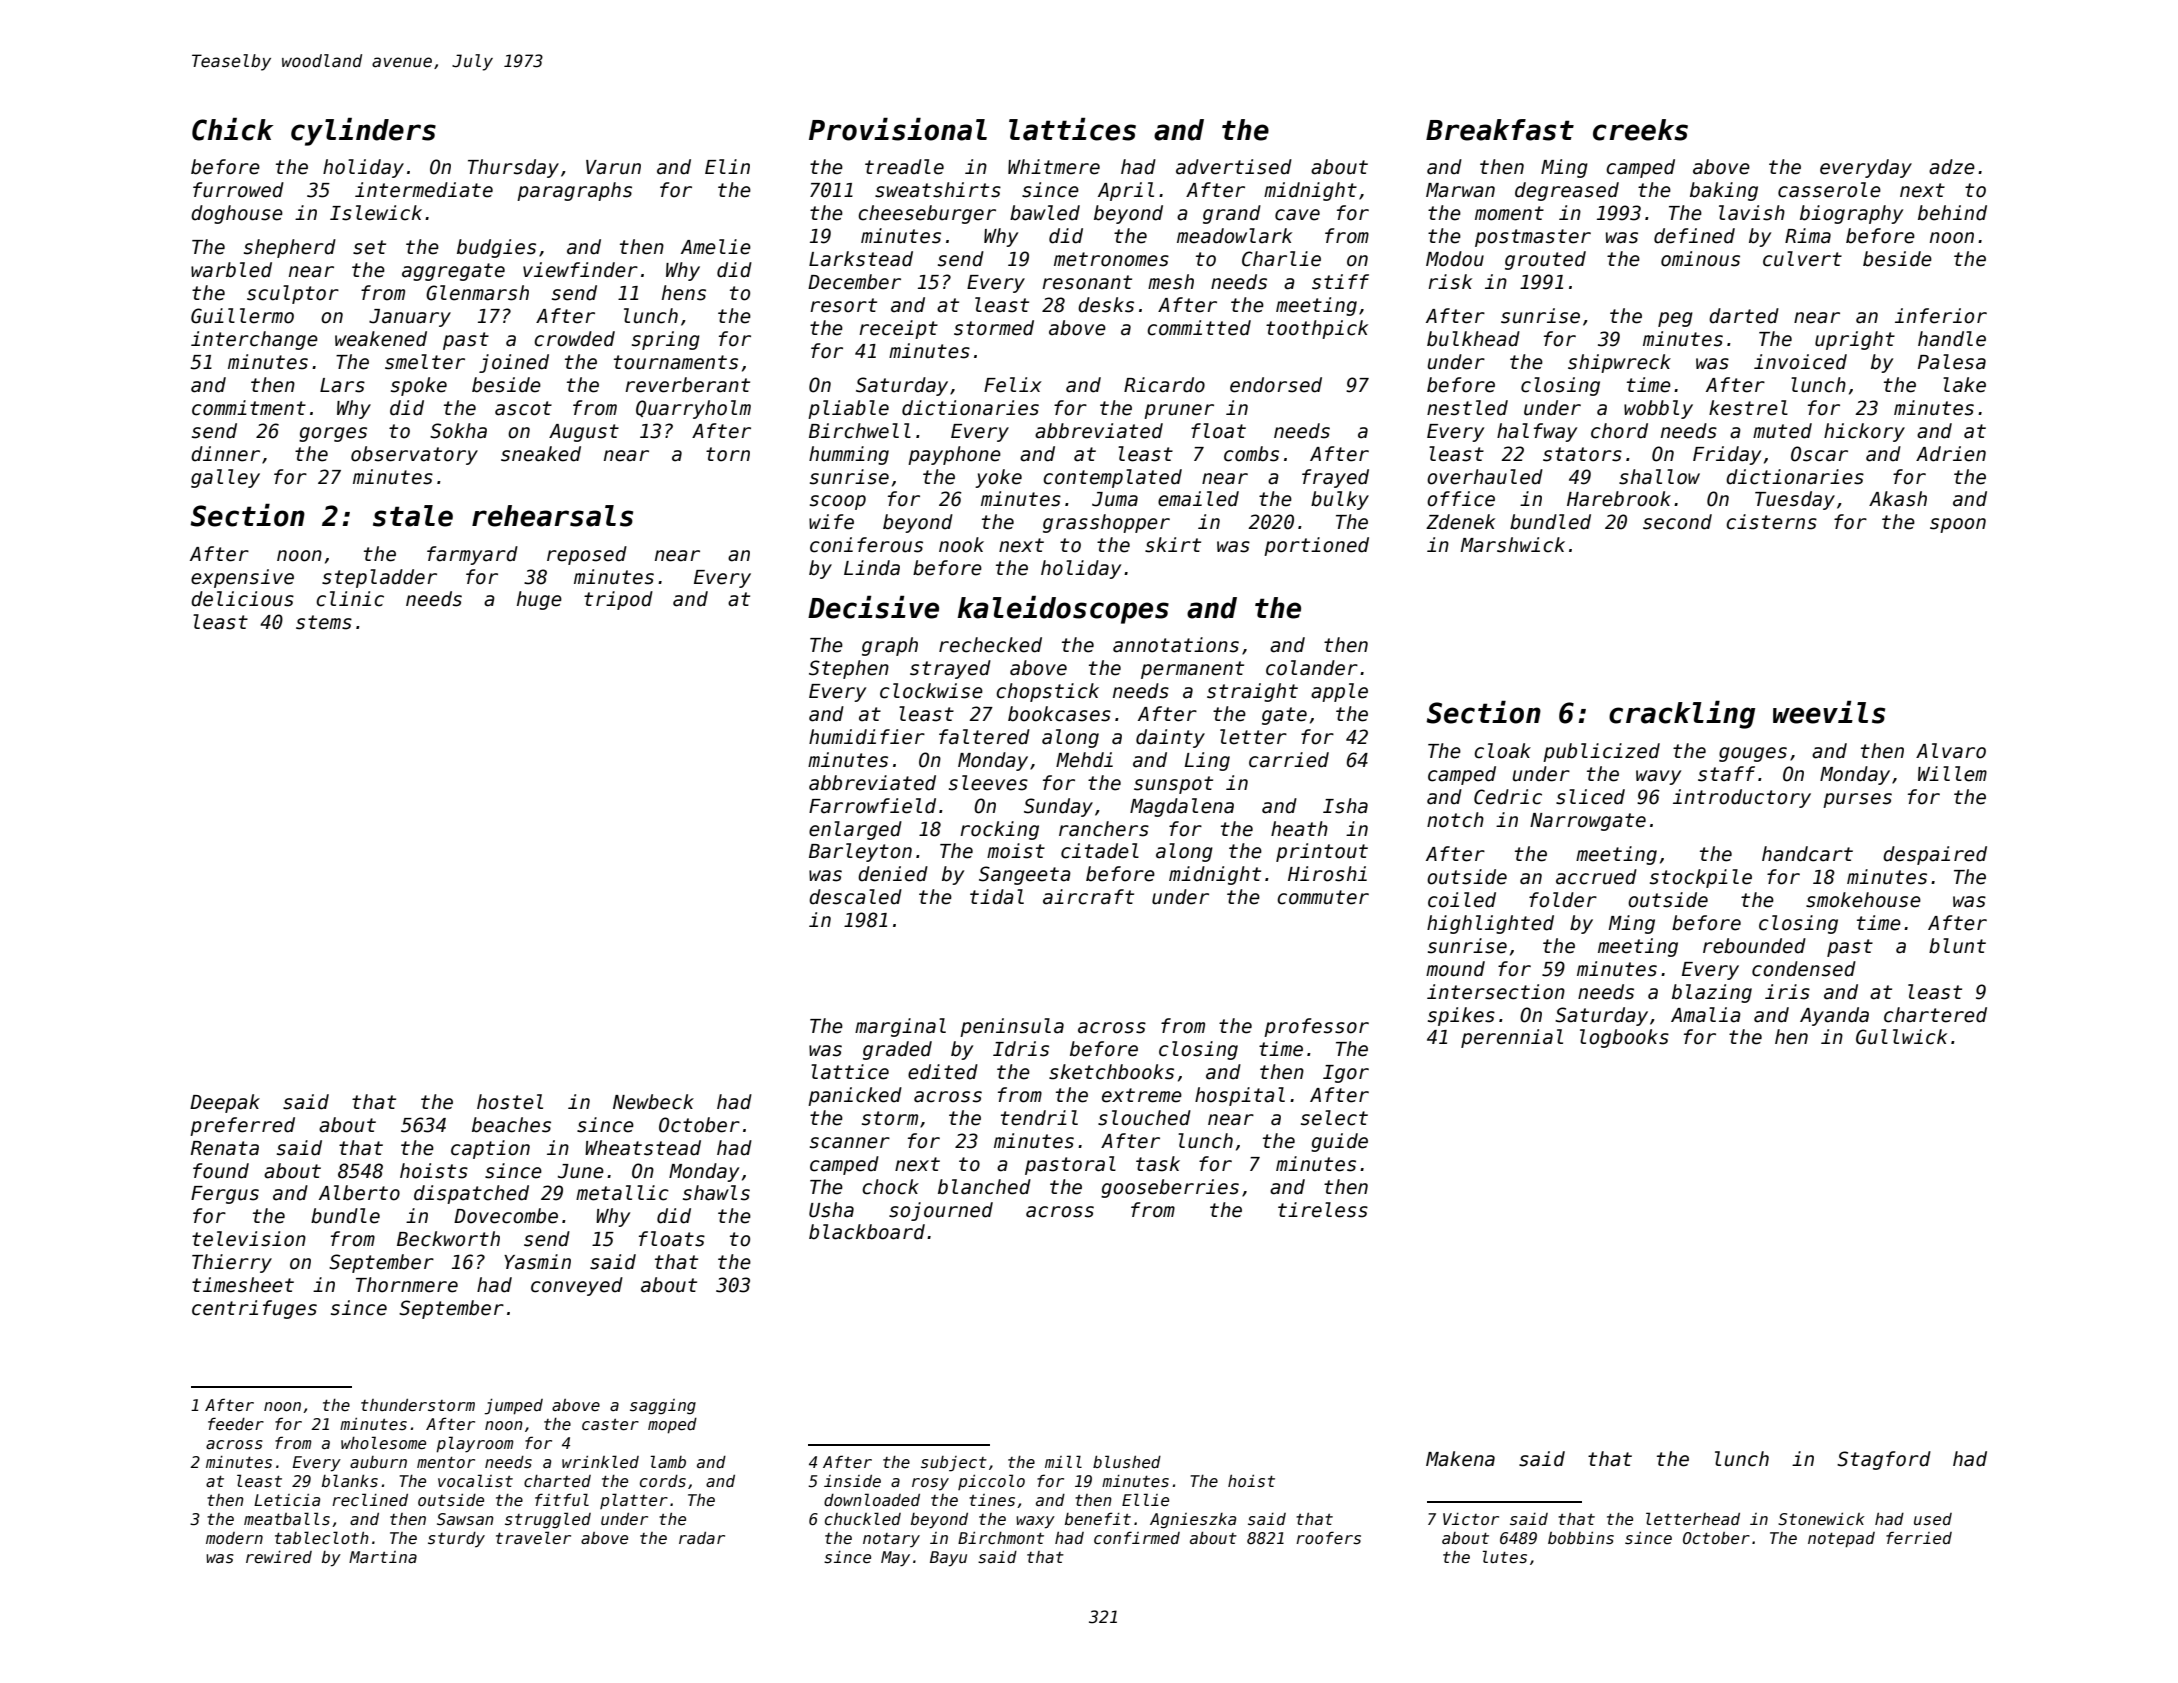  I want to click on Chick, so click(232, 129).
